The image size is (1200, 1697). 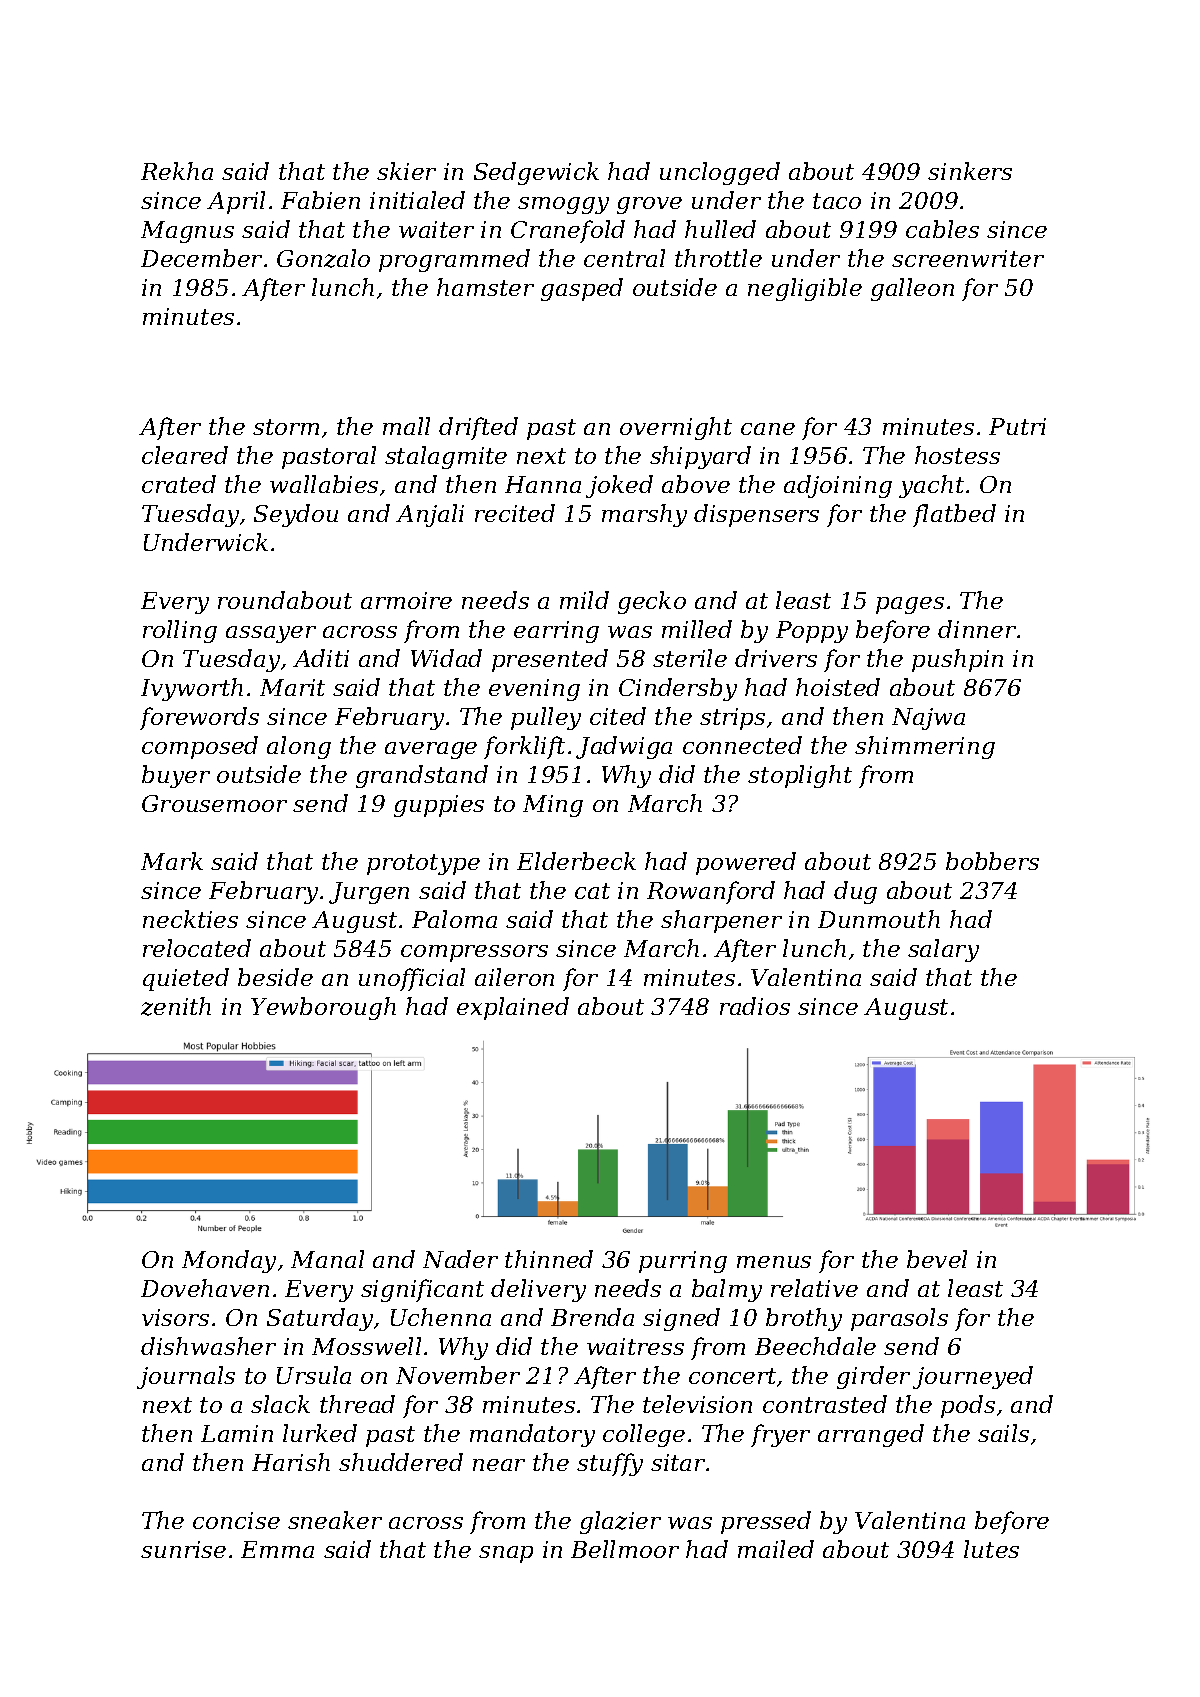 I want to click on connected, so click(x=742, y=745).
